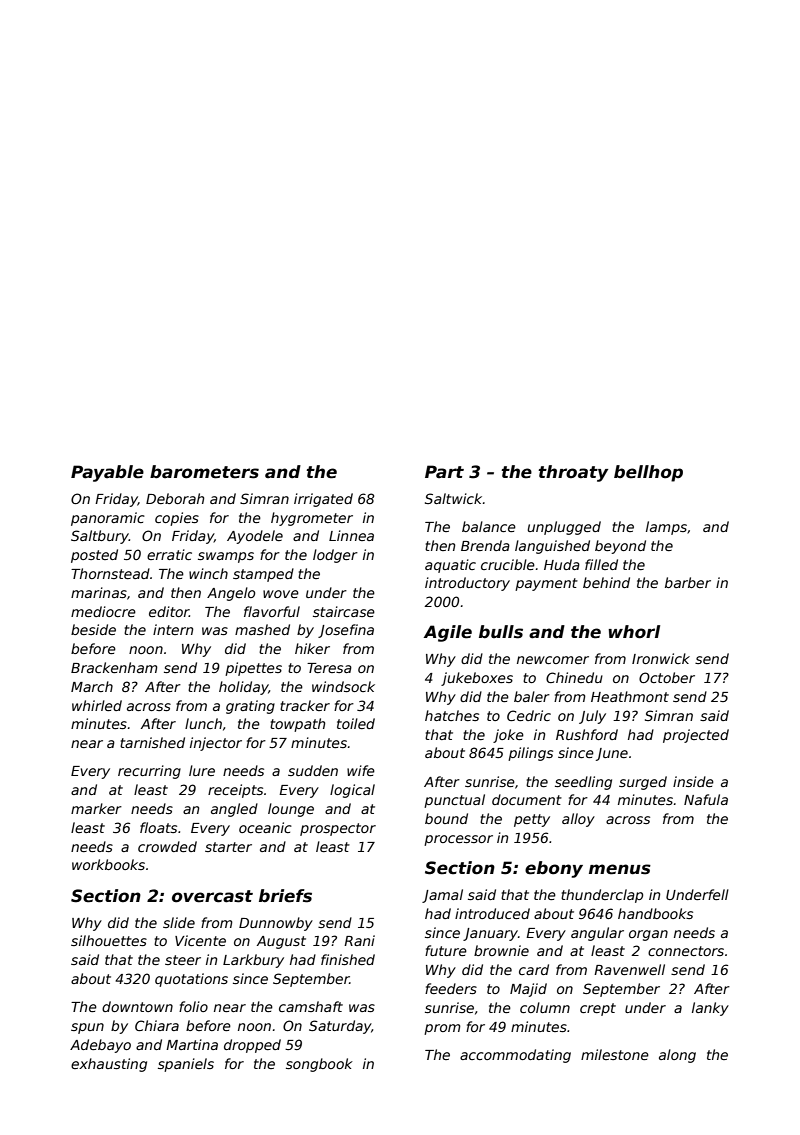 The image size is (800, 1135). Describe the element at coordinates (193, 1006) in the screenshot. I see `folio` at that location.
